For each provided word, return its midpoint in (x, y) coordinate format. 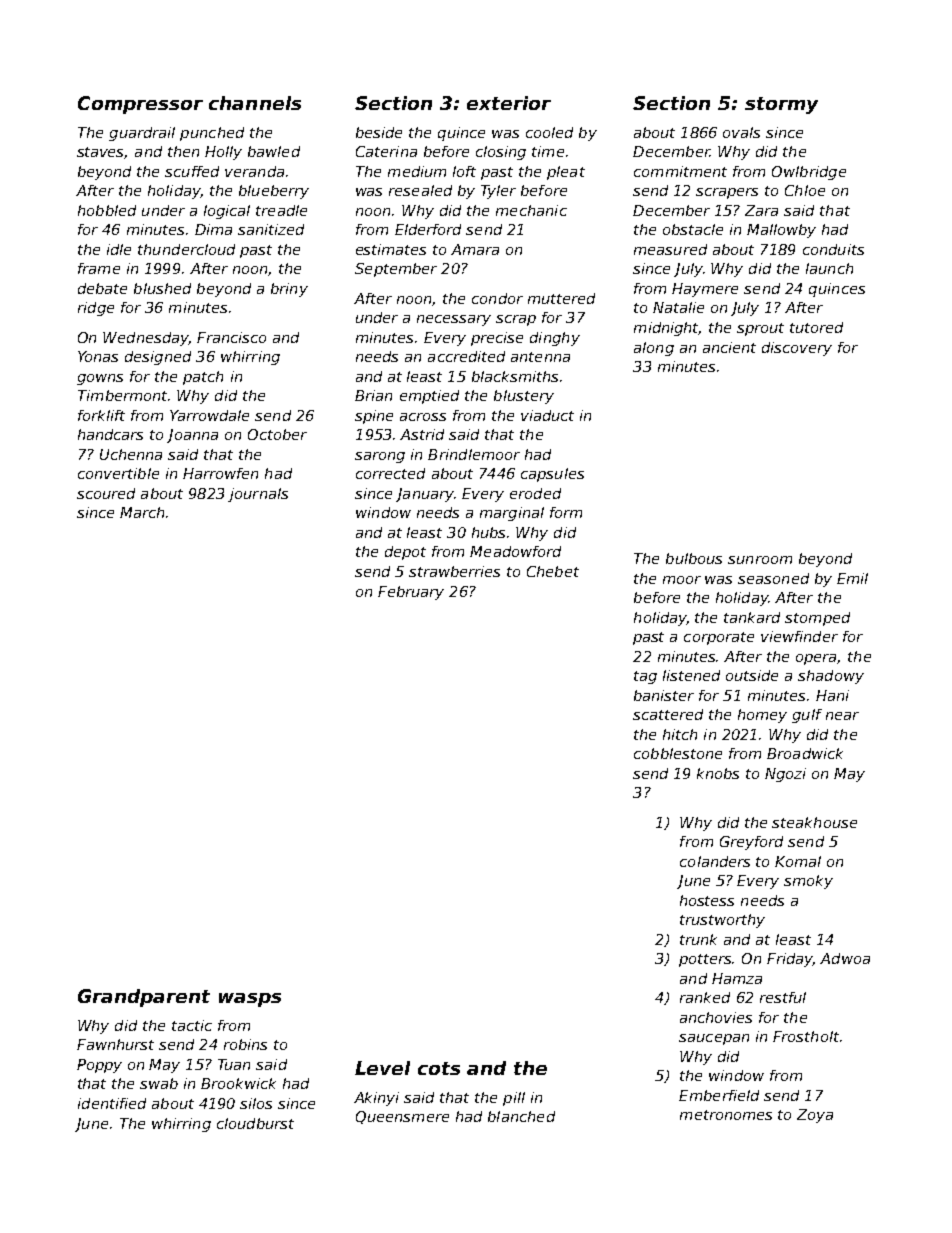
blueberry (274, 192)
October (277, 434)
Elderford (428, 229)
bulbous (694, 558)
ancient (729, 347)
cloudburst (255, 1123)
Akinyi (376, 1099)
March (142, 512)
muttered (561, 298)
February (411, 593)
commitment (680, 171)
